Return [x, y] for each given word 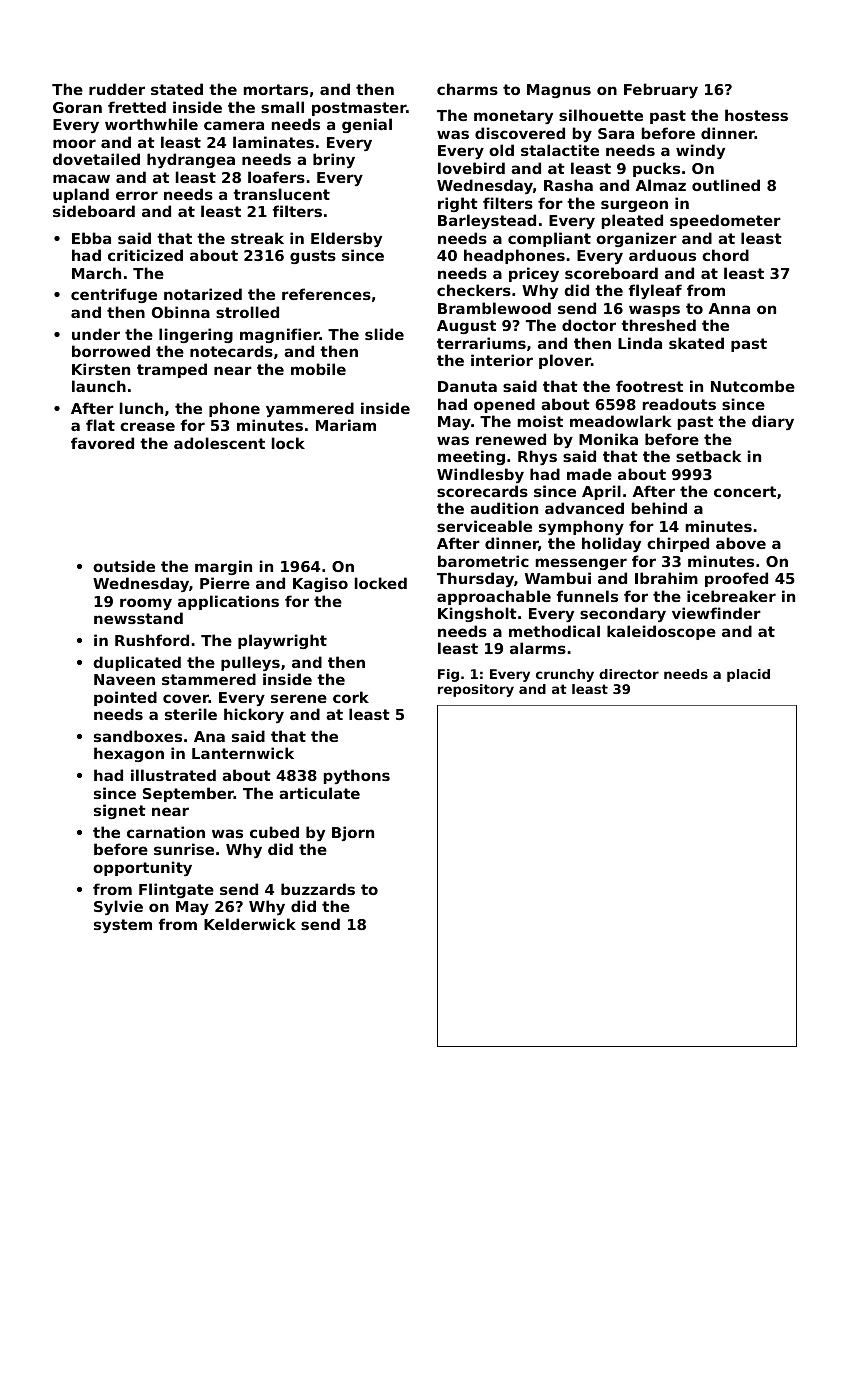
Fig [448, 675]
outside [124, 566]
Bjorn [353, 833]
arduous [662, 255]
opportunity [142, 868]
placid [748, 675]
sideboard [94, 211]
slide [384, 334]
